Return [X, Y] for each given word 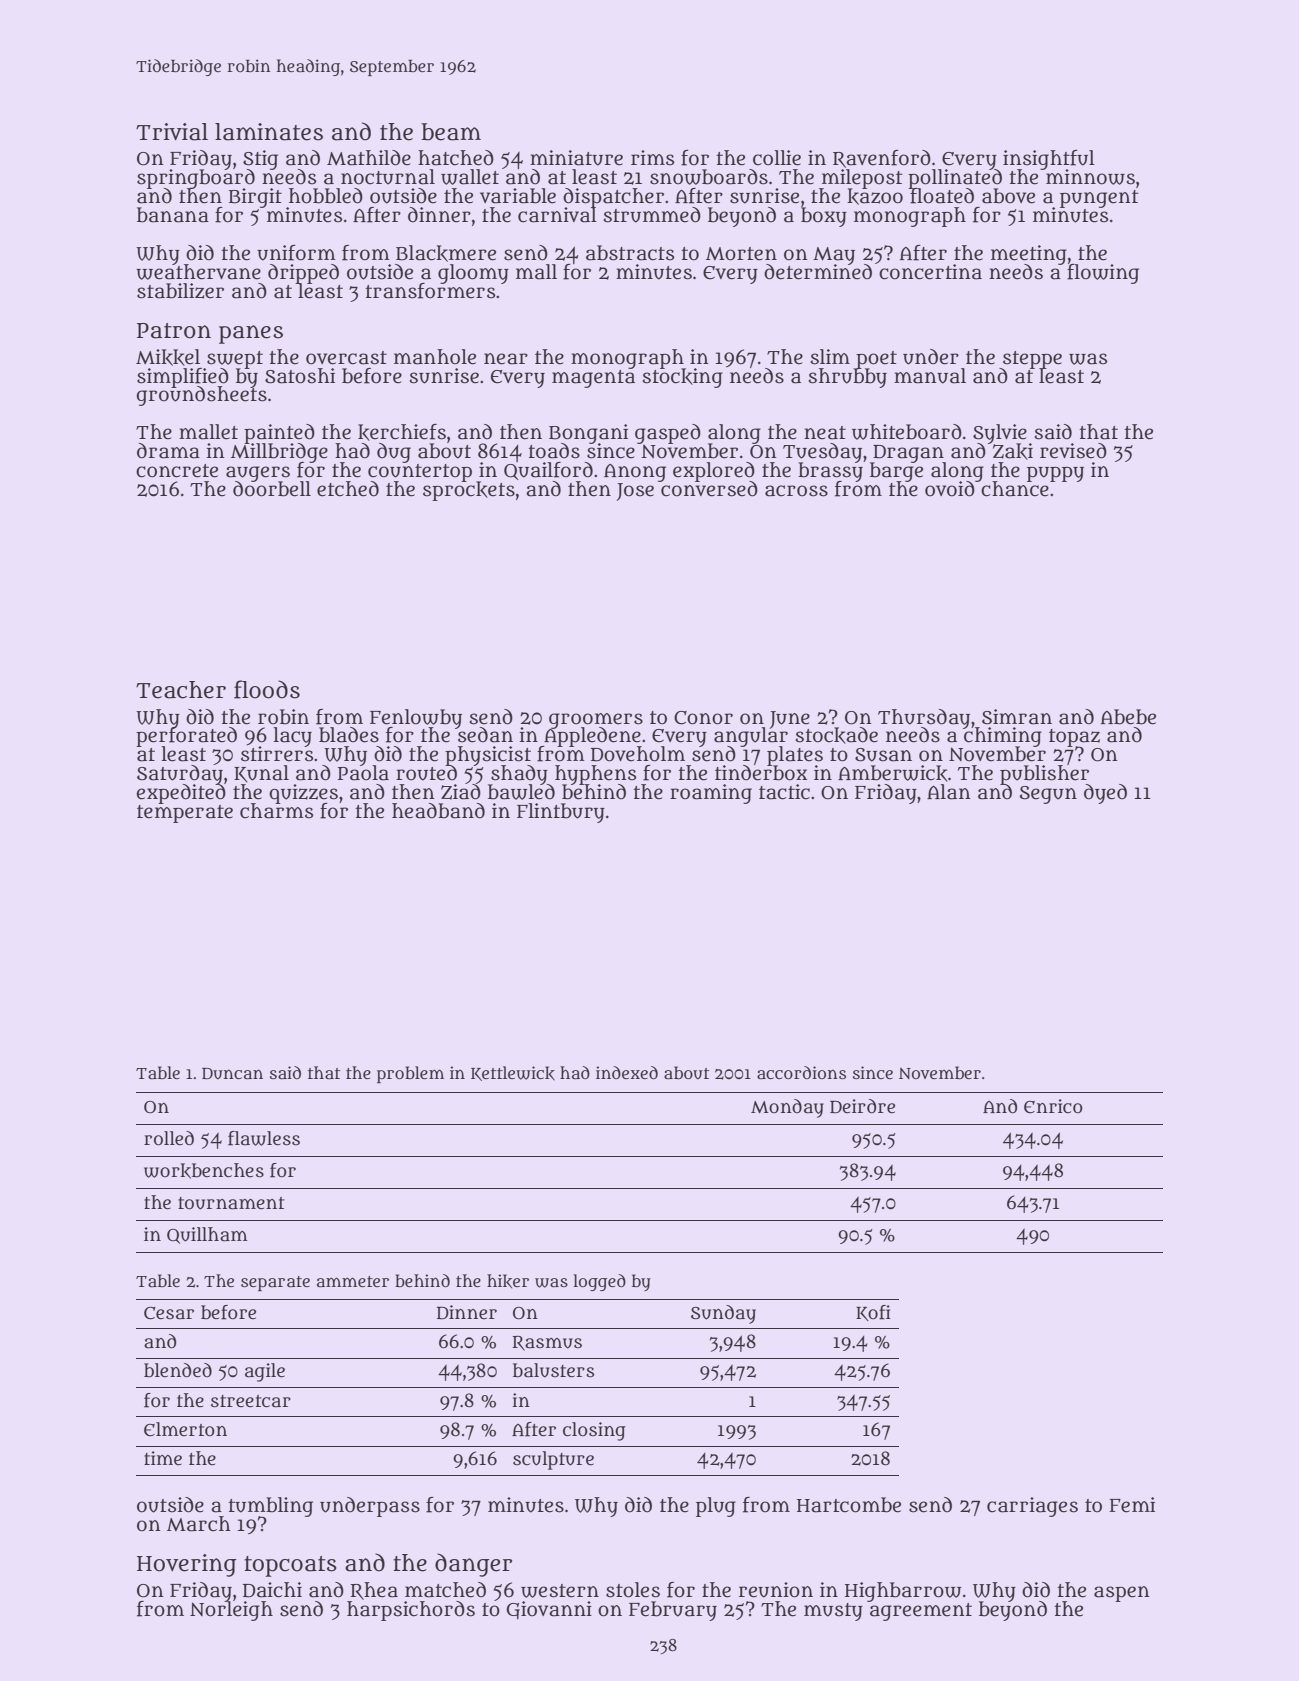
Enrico [1053, 1106]
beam [451, 132]
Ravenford [882, 159]
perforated [186, 737]
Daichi [272, 1590]
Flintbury [561, 813]
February [673, 1611]
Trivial [172, 132]
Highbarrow [903, 1592]
